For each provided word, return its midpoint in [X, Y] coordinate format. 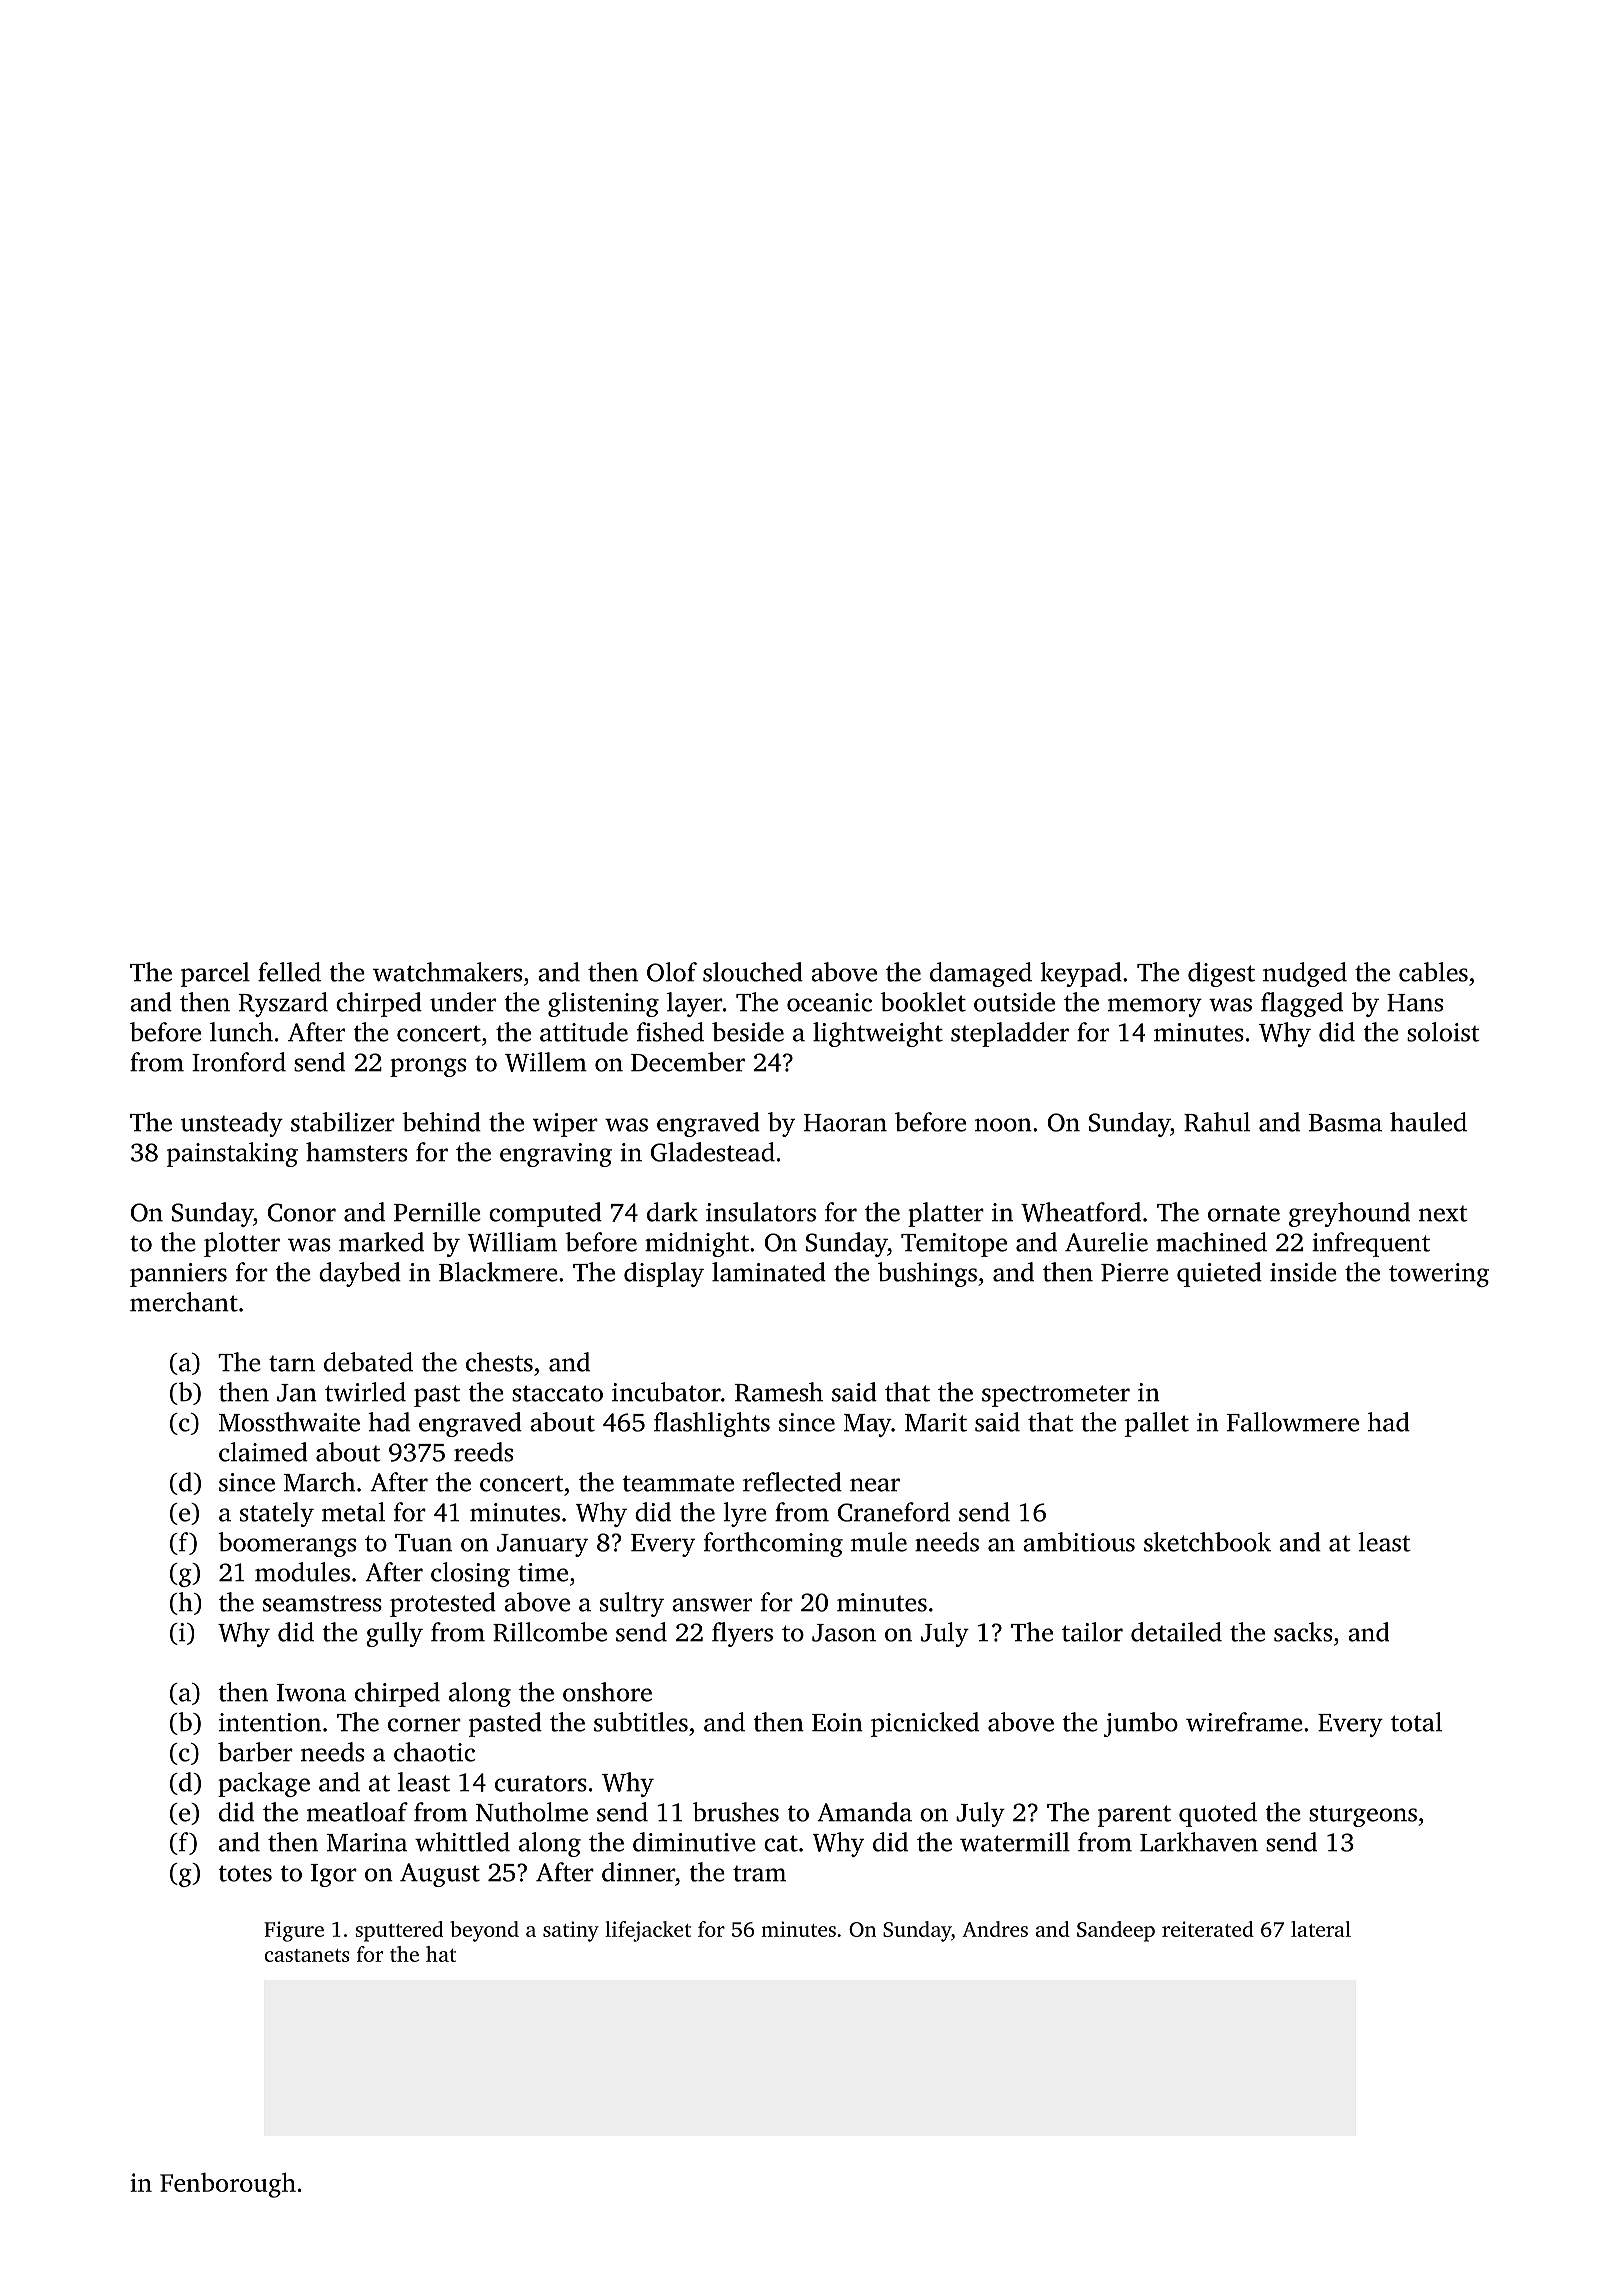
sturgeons [1363, 1816]
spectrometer [1056, 1396]
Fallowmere [1293, 1422]
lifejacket [648, 1931]
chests [499, 1362]
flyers [742, 1634]
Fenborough [228, 2185]
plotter [242, 1244]
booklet [923, 1002]
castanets [307, 1955]
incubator [666, 1392]
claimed [263, 1452]
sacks [1303, 1632]
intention [270, 1722]
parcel [215, 974]
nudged [1305, 974]
